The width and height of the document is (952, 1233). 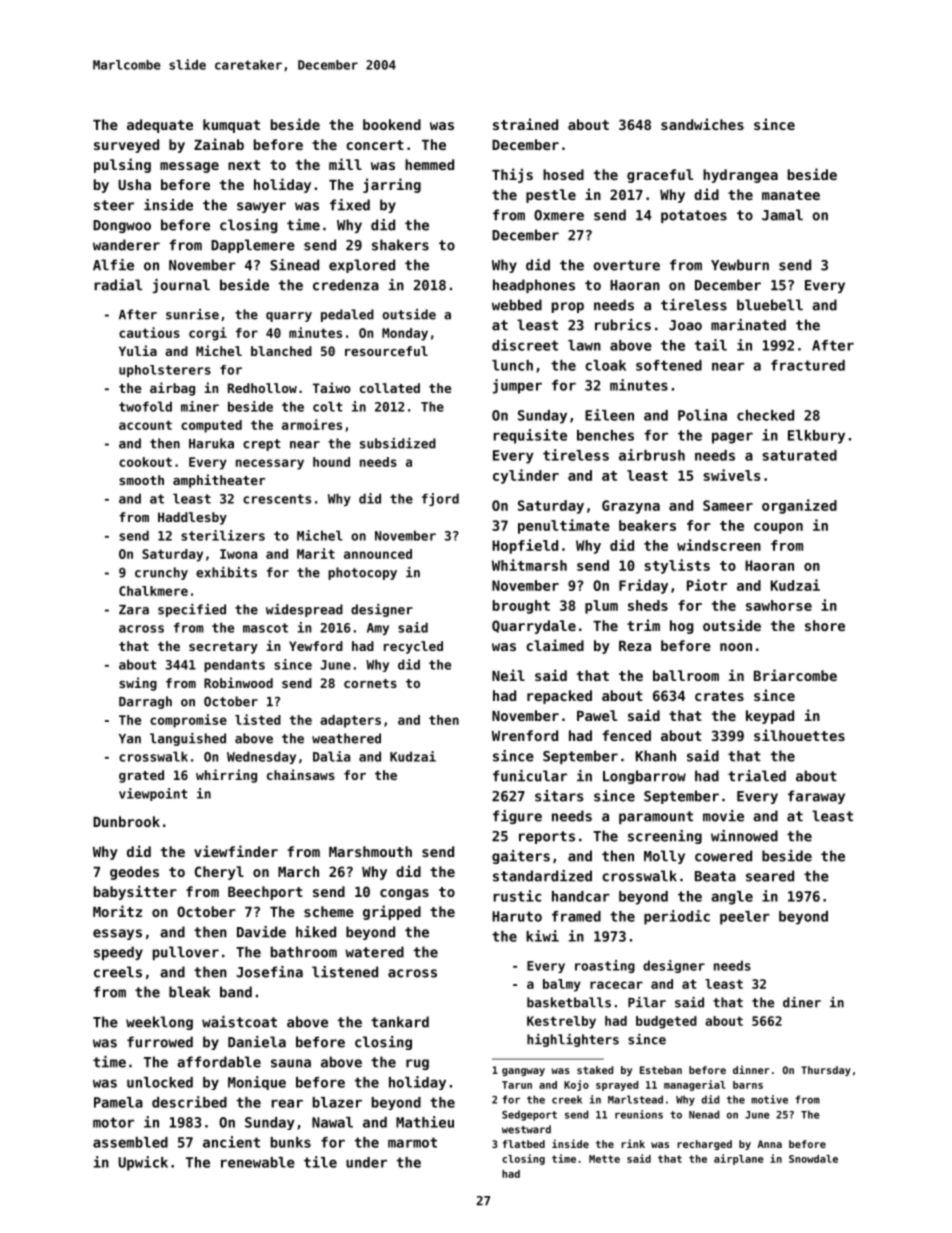 I want to click on Redhollow, so click(x=262, y=388).
